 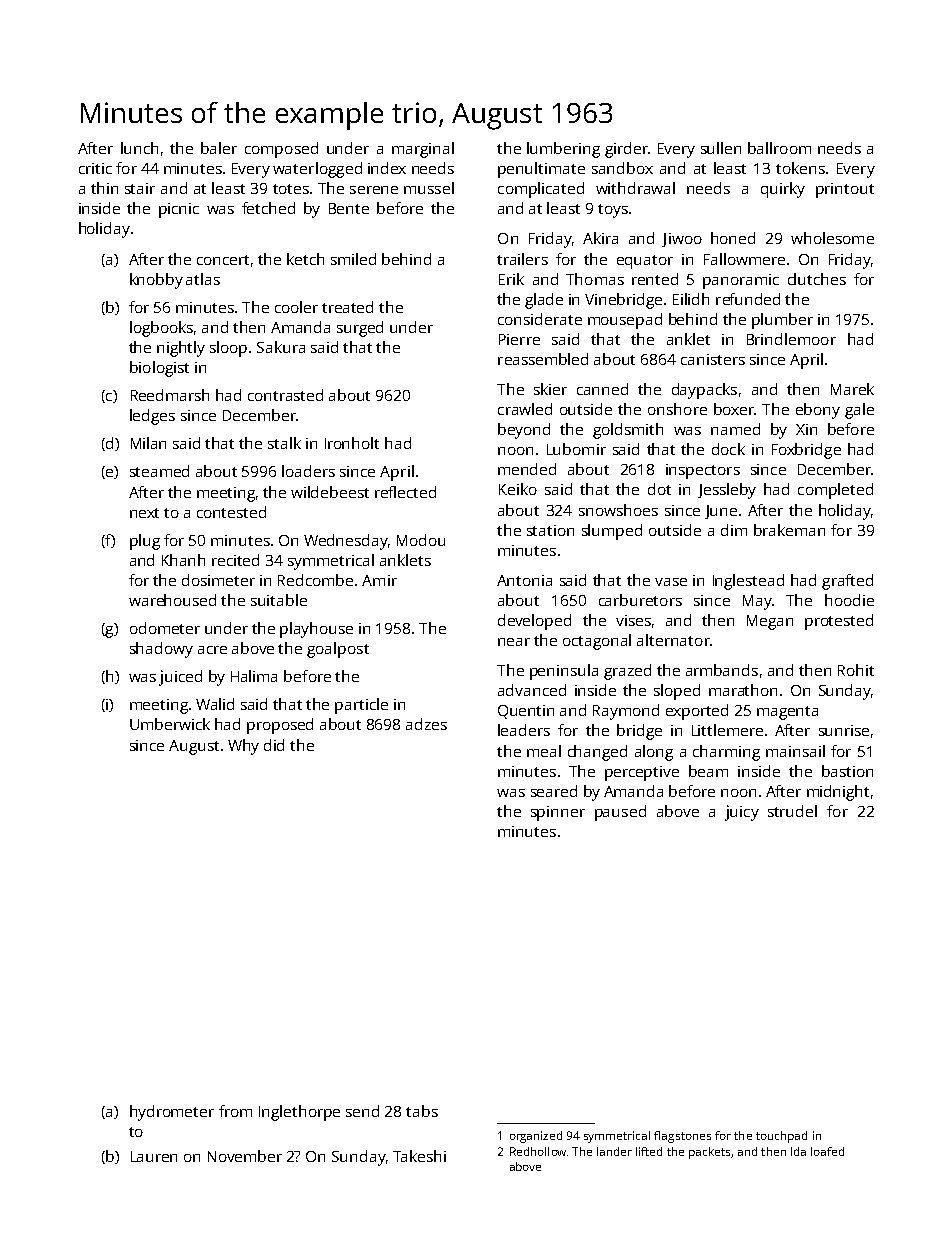 I want to click on composed, so click(x=281, y=150).
